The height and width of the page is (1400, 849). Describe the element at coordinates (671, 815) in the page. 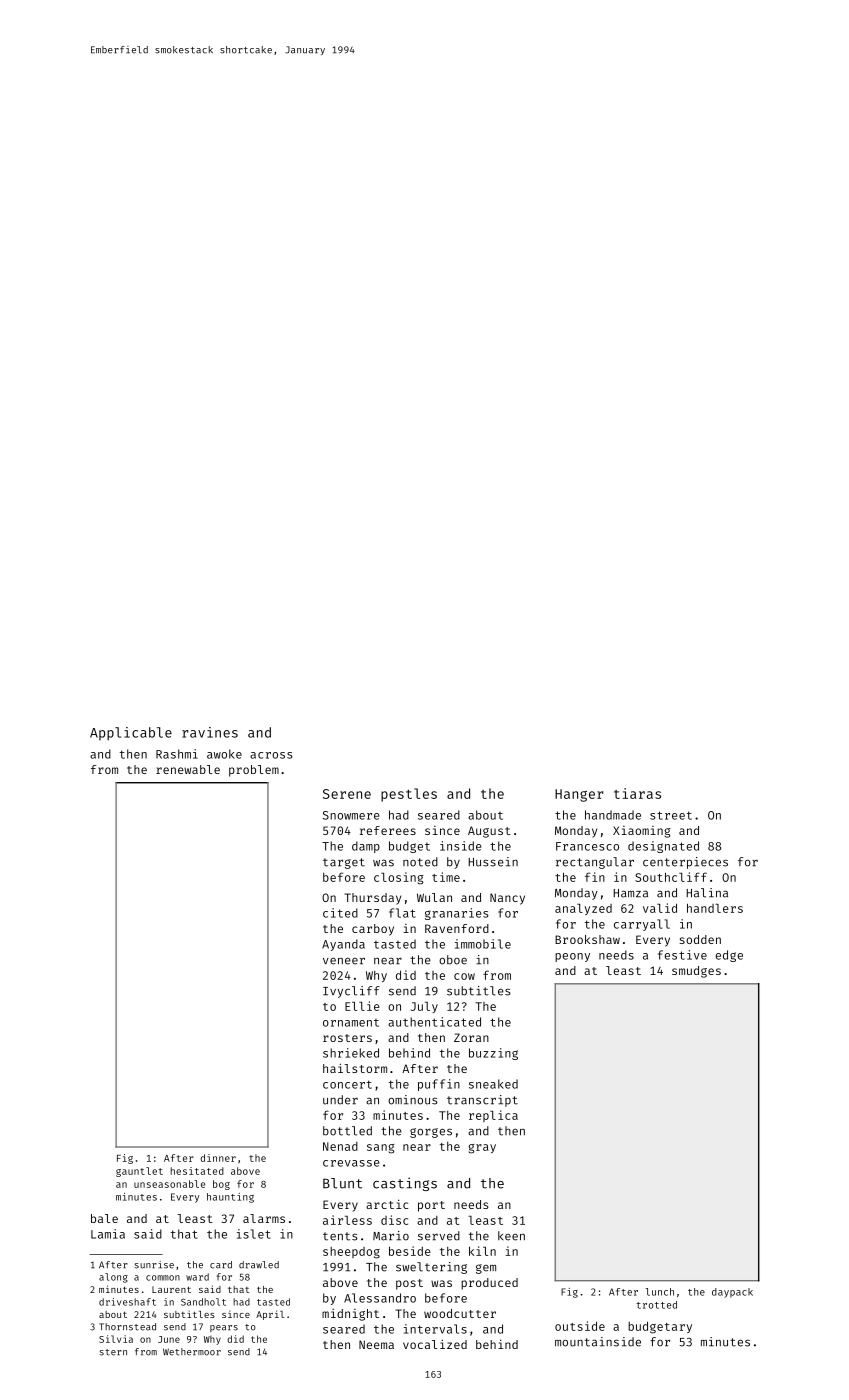

I see `street` at that location.
